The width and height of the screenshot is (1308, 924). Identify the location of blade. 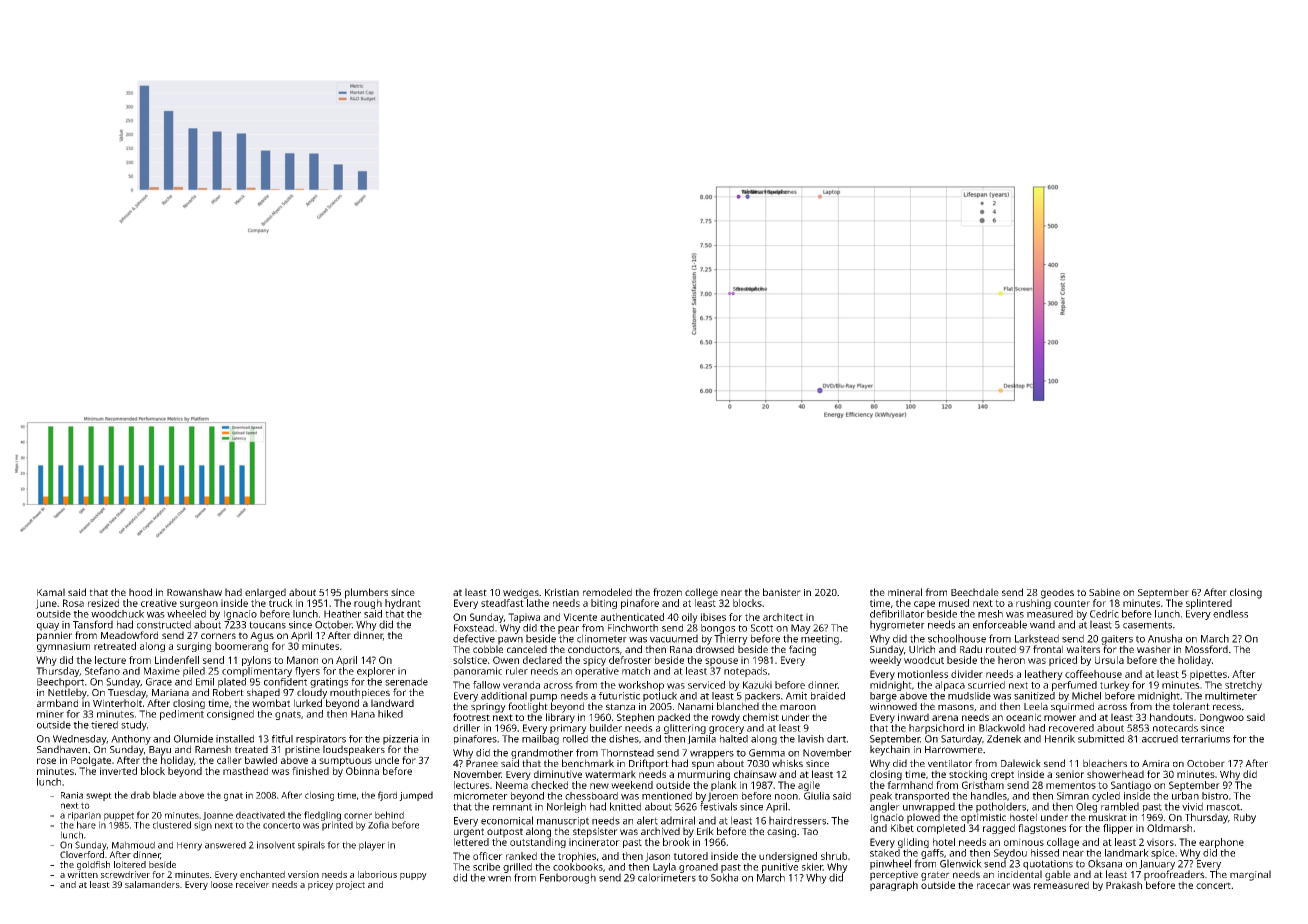
(164, 795).
